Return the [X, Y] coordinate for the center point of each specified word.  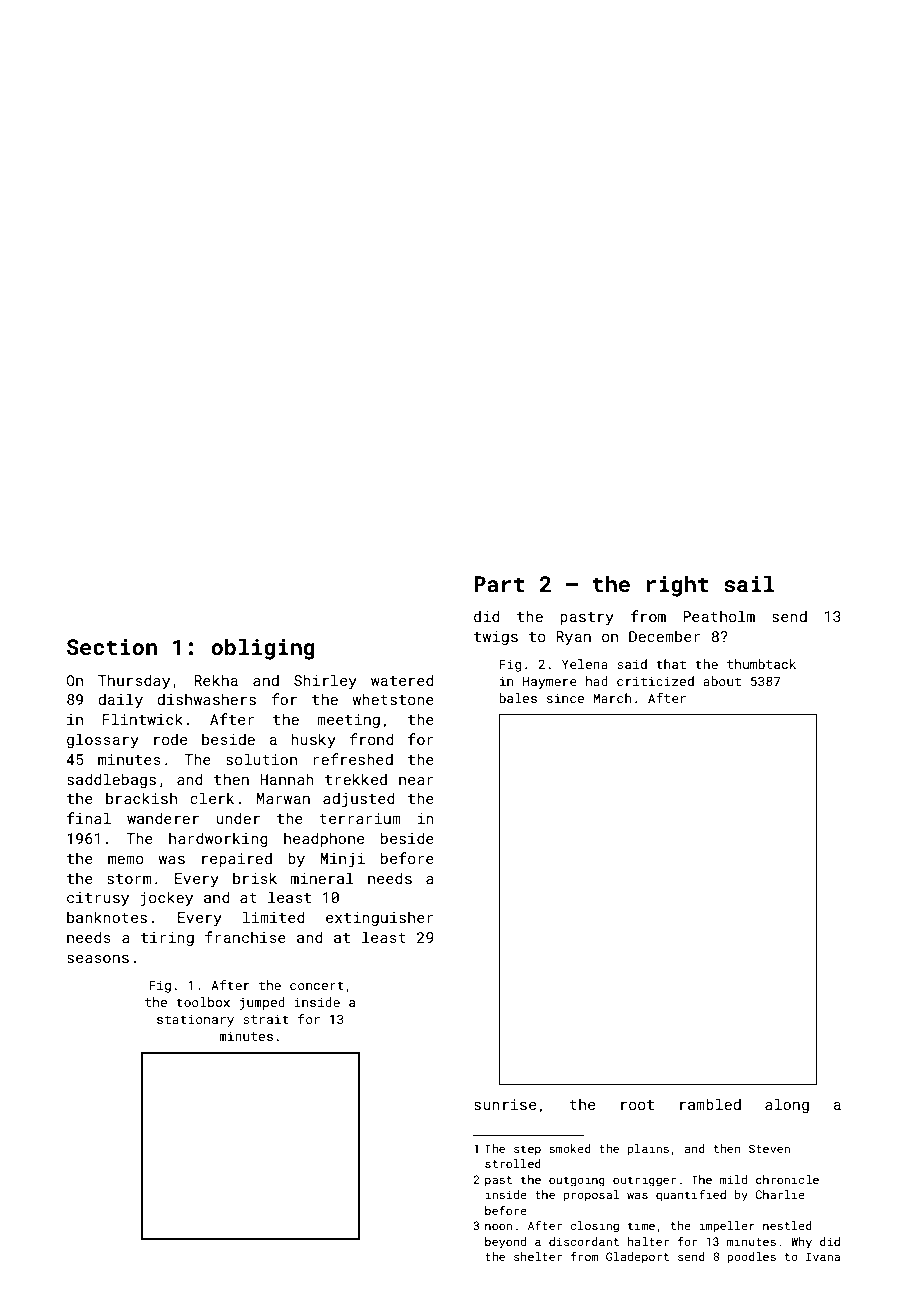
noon [498, 1226]
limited [273, 917]
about [722, 681]
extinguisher [380, 918]
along [787, 1105]
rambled [710, 1104]
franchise [245, 937]
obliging [263, 649]
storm [129, 879]
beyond [505, 1243]
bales [518, 698]
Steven [769, 1148]
